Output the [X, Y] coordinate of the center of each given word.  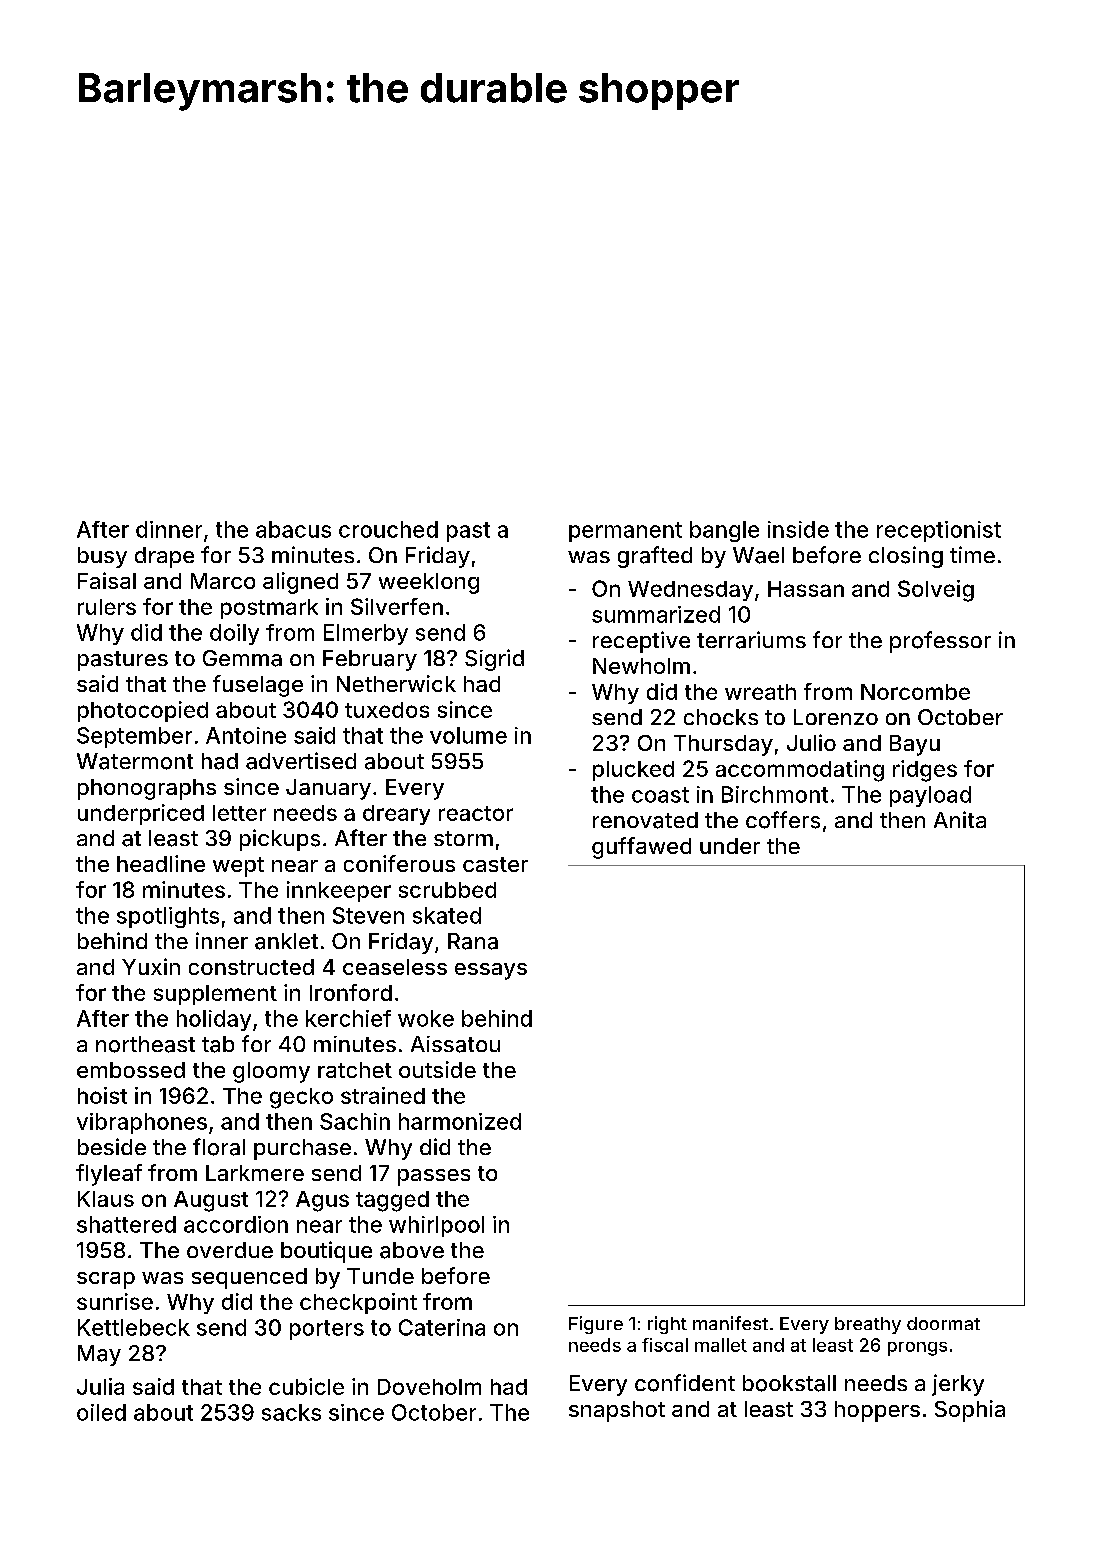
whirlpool [436, 1226]
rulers [107, 607]
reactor [476, 813]
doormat [943, 1323]
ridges [925, 771]
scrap [106, 1280]
